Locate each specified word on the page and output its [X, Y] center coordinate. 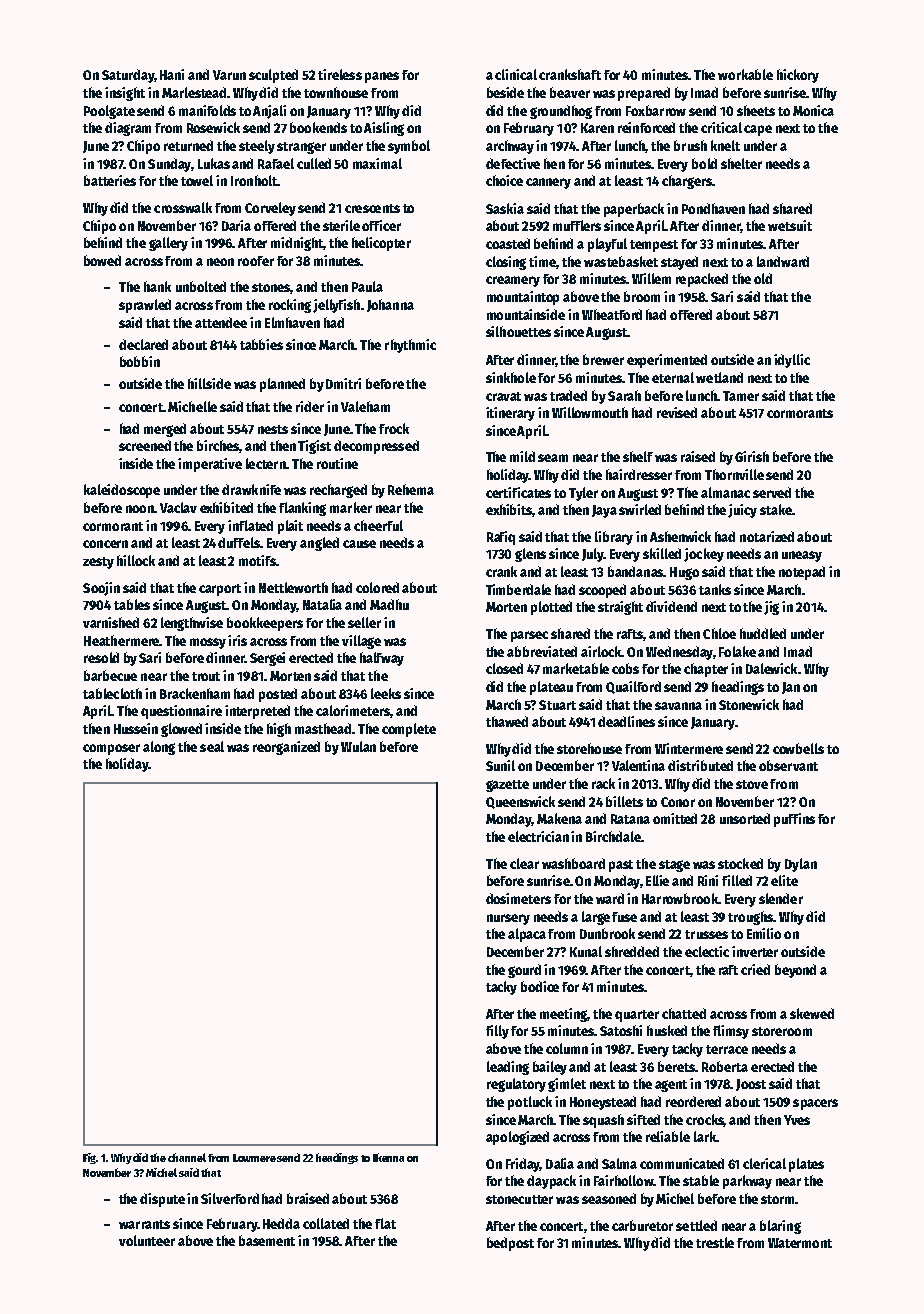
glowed [181, 730]
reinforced [646, 127]
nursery [508, 919]
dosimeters [518, 898]
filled [737, 880]
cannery [548, 183]
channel [187, 1157]
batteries [110, 180]
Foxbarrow [656, 110]
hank [157, 286]
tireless [340, 74]
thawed [507, 721]
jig [771, 608]
